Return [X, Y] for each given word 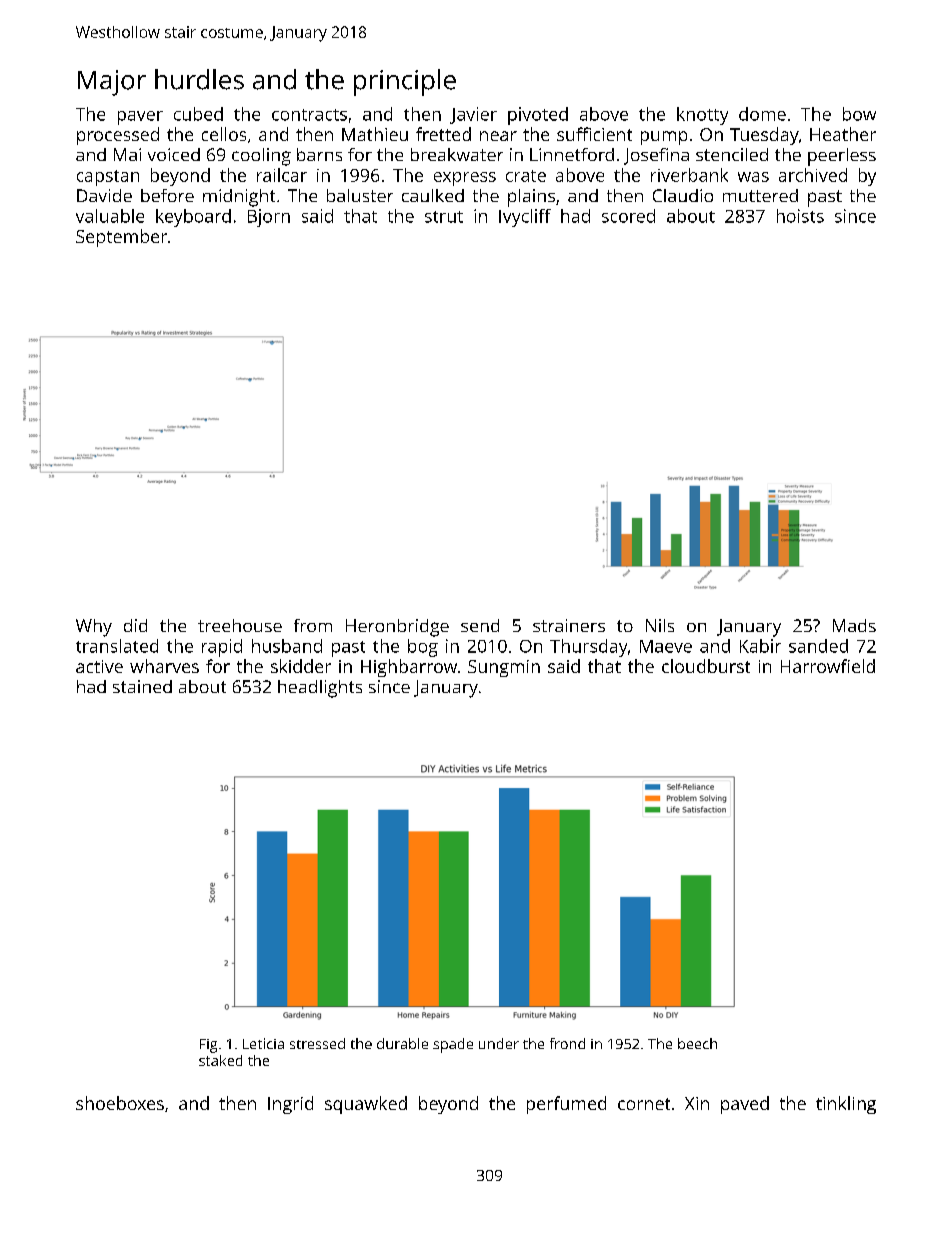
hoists [800, 216]
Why [94, 628]
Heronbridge [397, 628]
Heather [843, 134]
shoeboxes [120, 1103]
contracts [309, 115]
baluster [360, 195]
